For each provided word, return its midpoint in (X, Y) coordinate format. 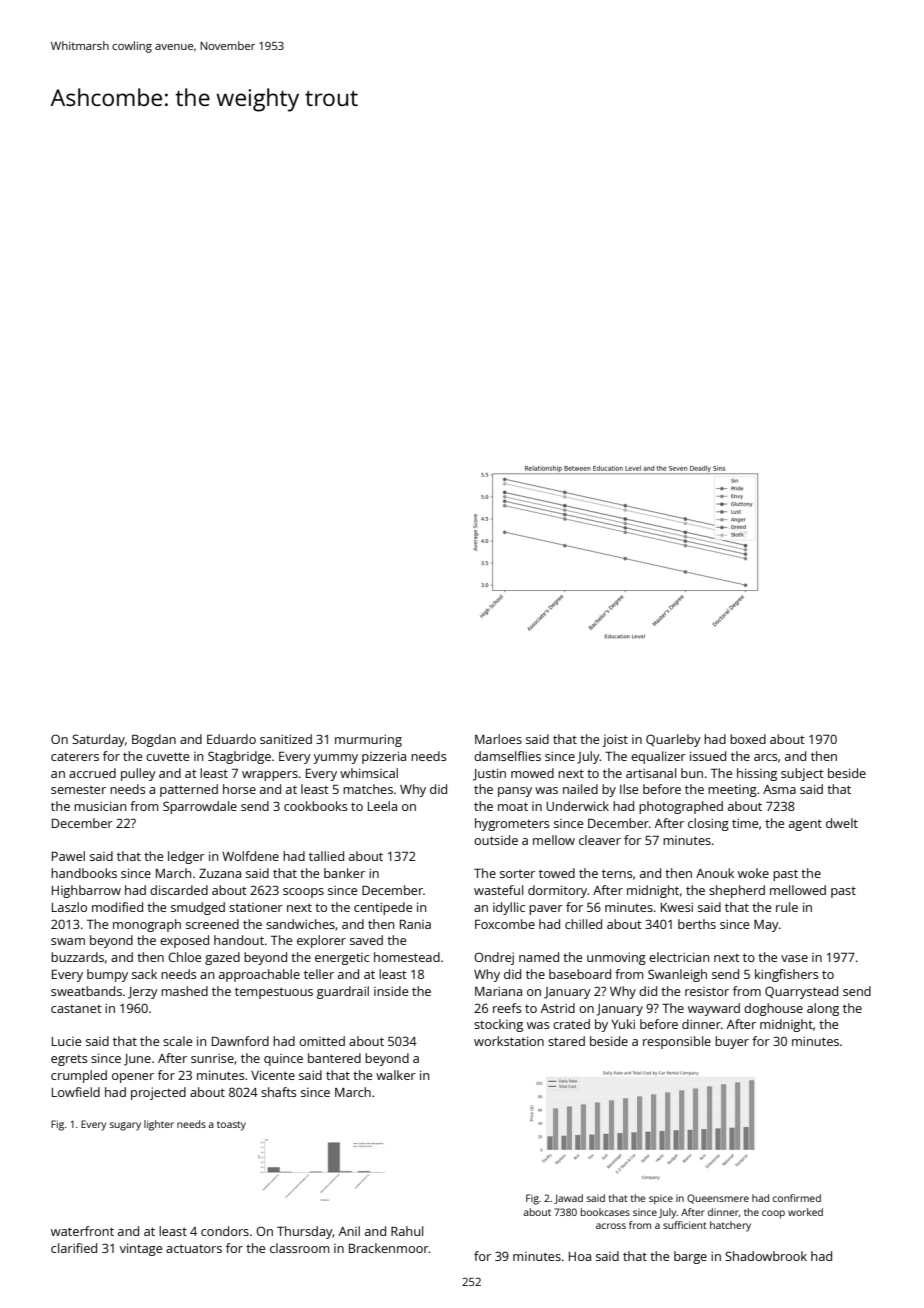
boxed (748, 739)
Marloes (498, 739)
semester (78, 789)
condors (225, 1231)
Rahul (407, 1231)
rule (787, 907)
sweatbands (86, 991)
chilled (583, 924)
